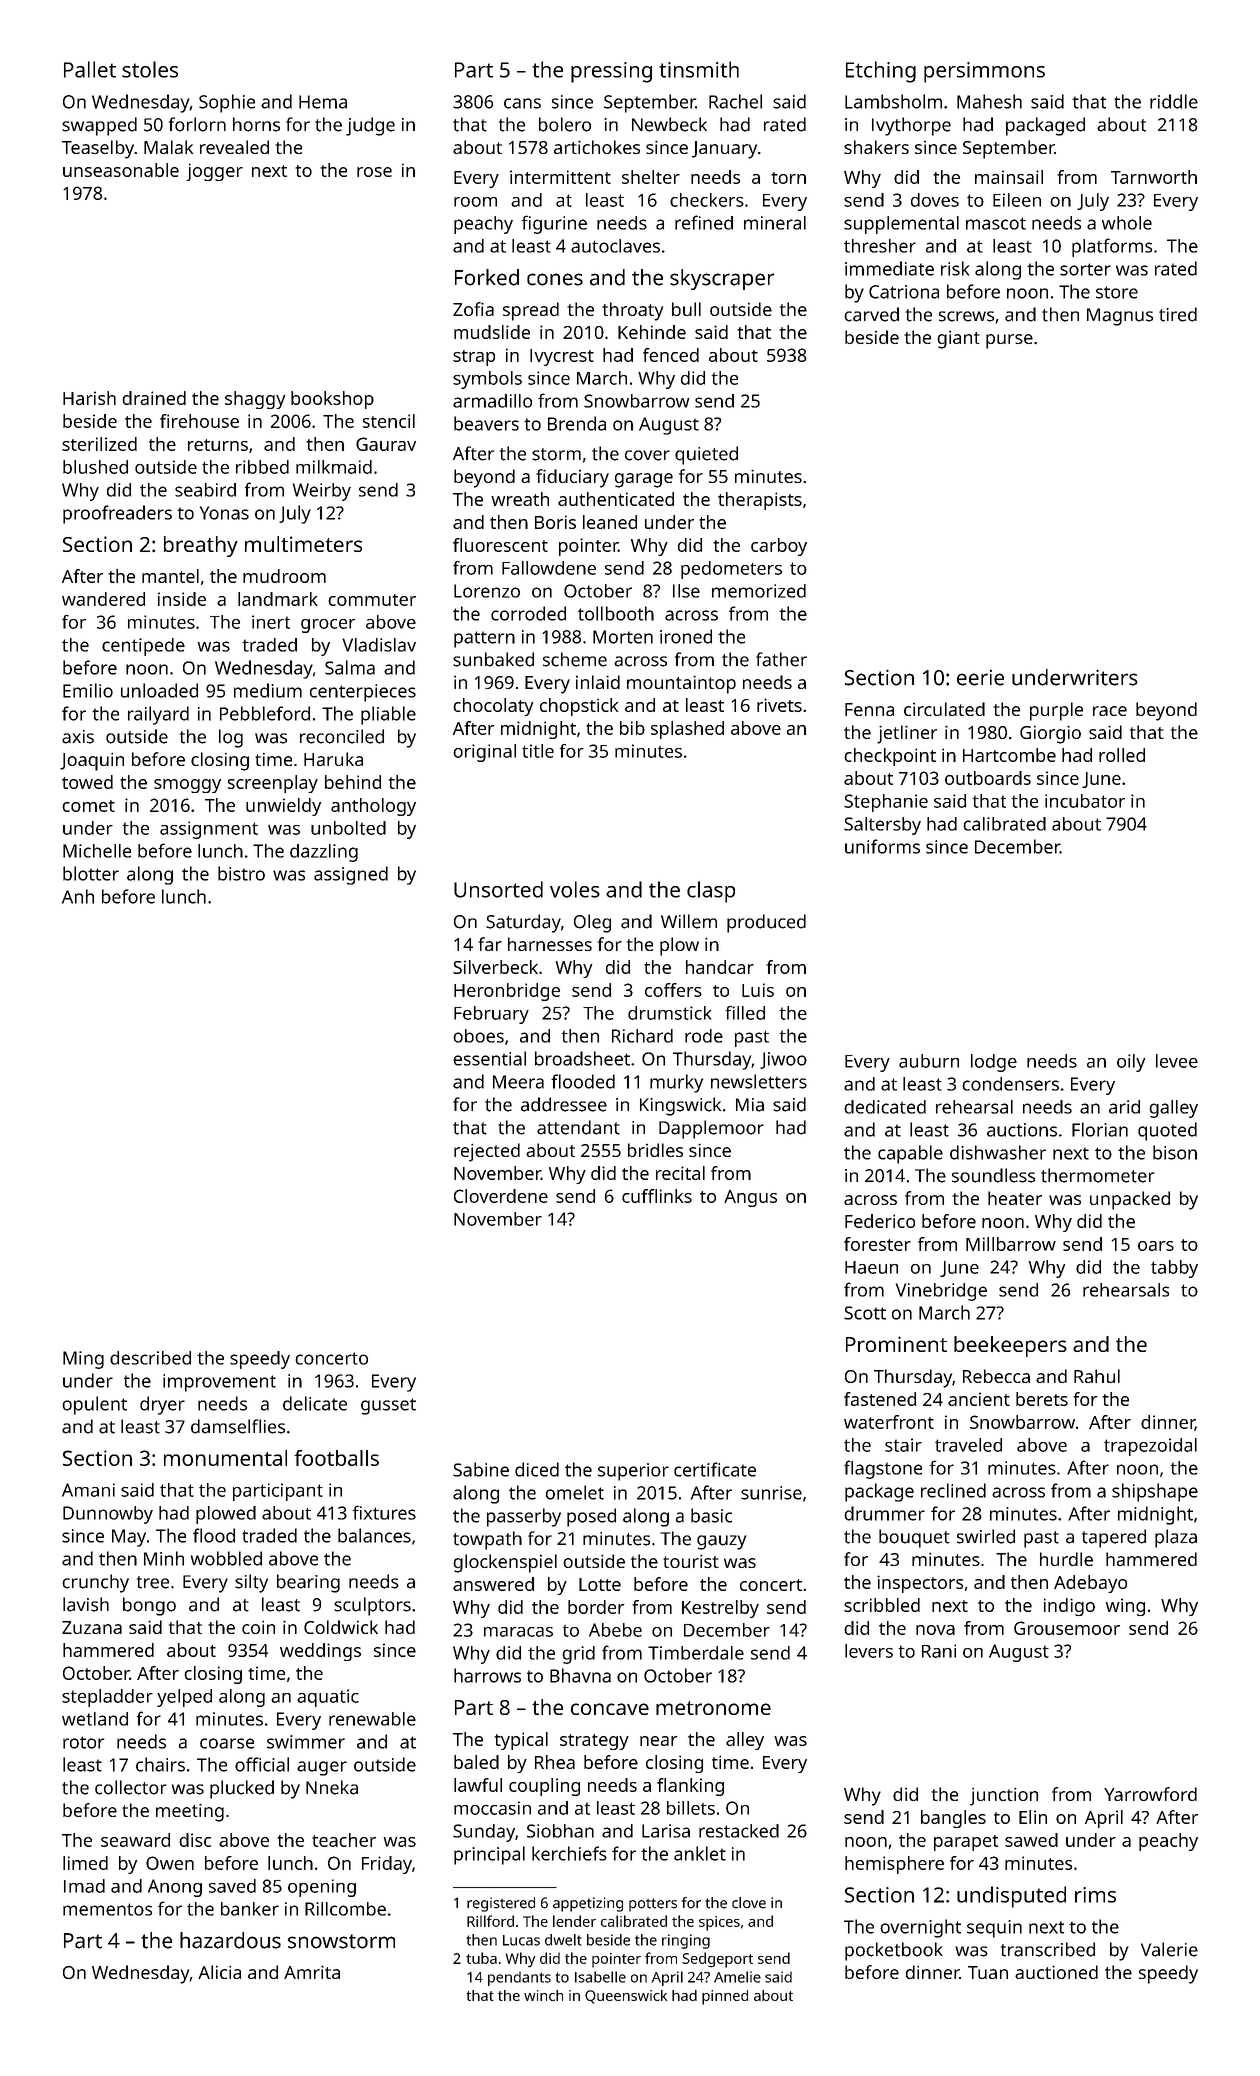  I want to click on Amrita, so click(312, 1972).
